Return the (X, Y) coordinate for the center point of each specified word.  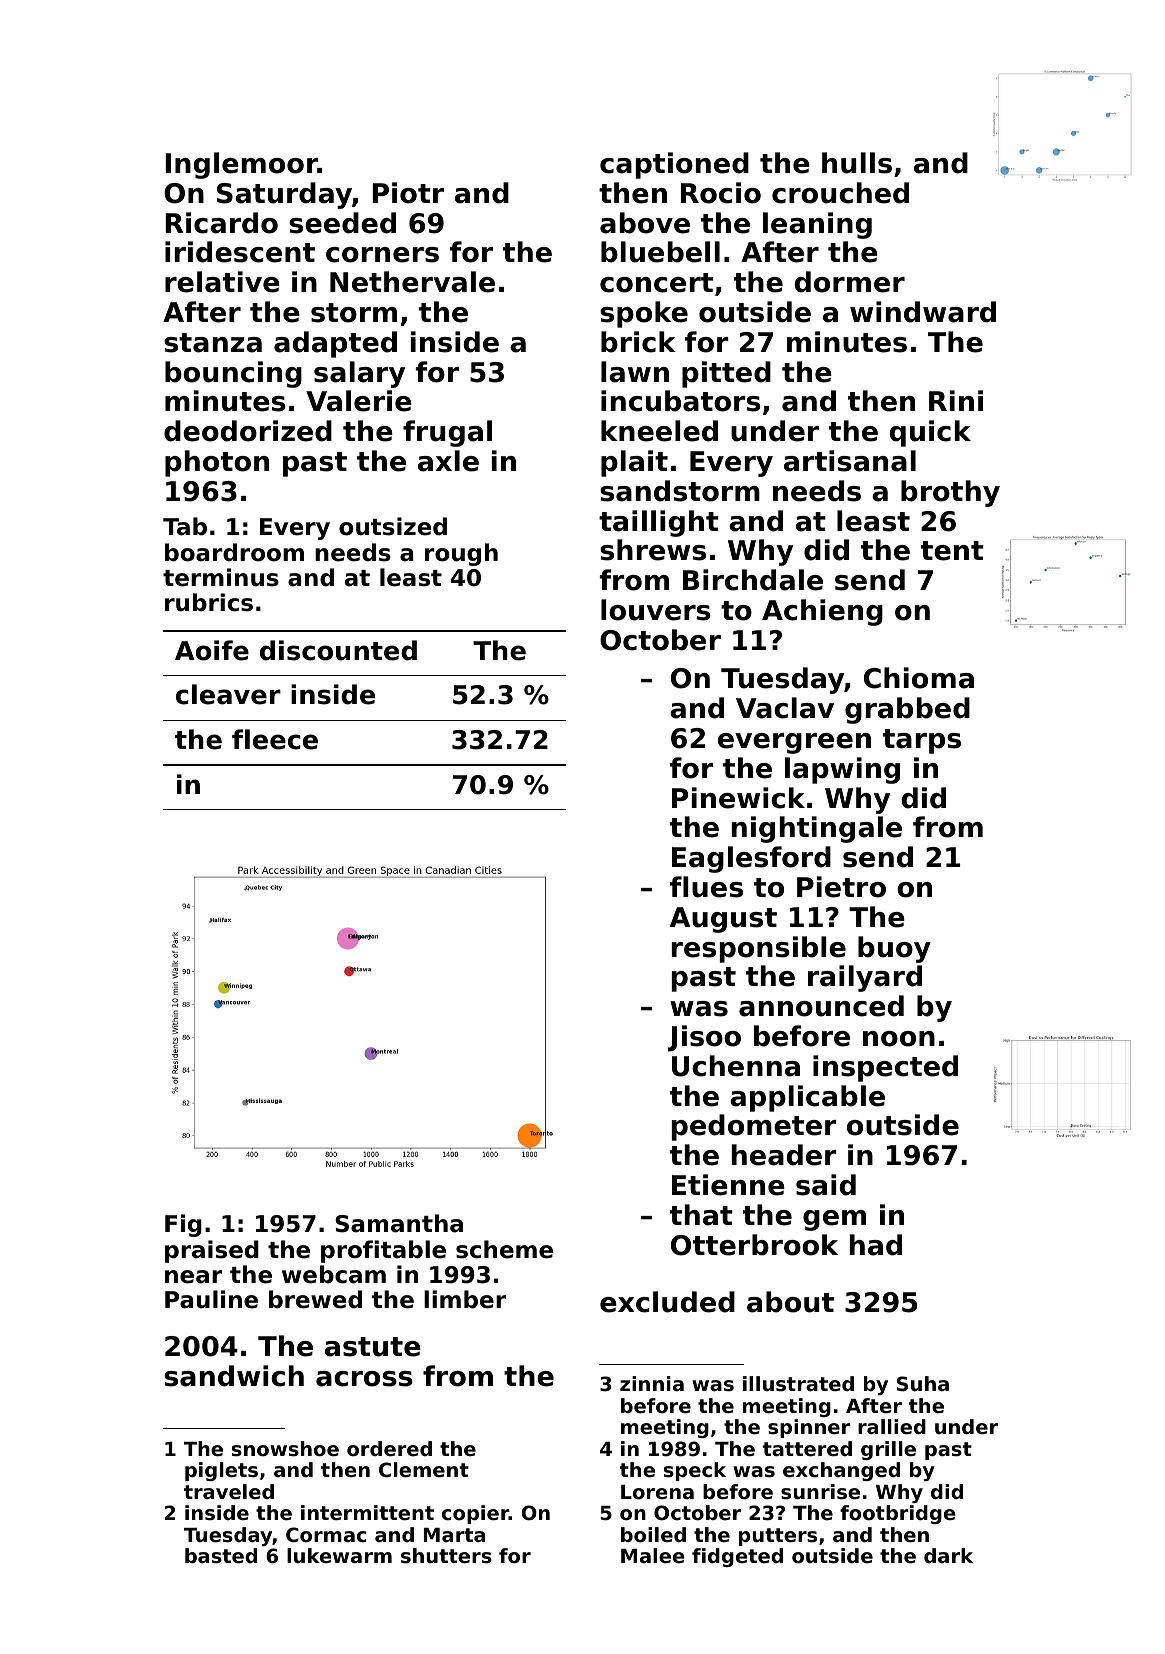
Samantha (399, 1223)
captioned (674, 165)
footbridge (898, 1514)
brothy (950, 493)
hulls (857, 163)
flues (706, 887)
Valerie (359, 401)
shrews (653, 550)
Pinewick (738, 798)
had (876, 1245)
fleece (275, 739)
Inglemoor (241, 165)
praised (212, 1251)
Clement (424, 1470)
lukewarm (339, 1556)
